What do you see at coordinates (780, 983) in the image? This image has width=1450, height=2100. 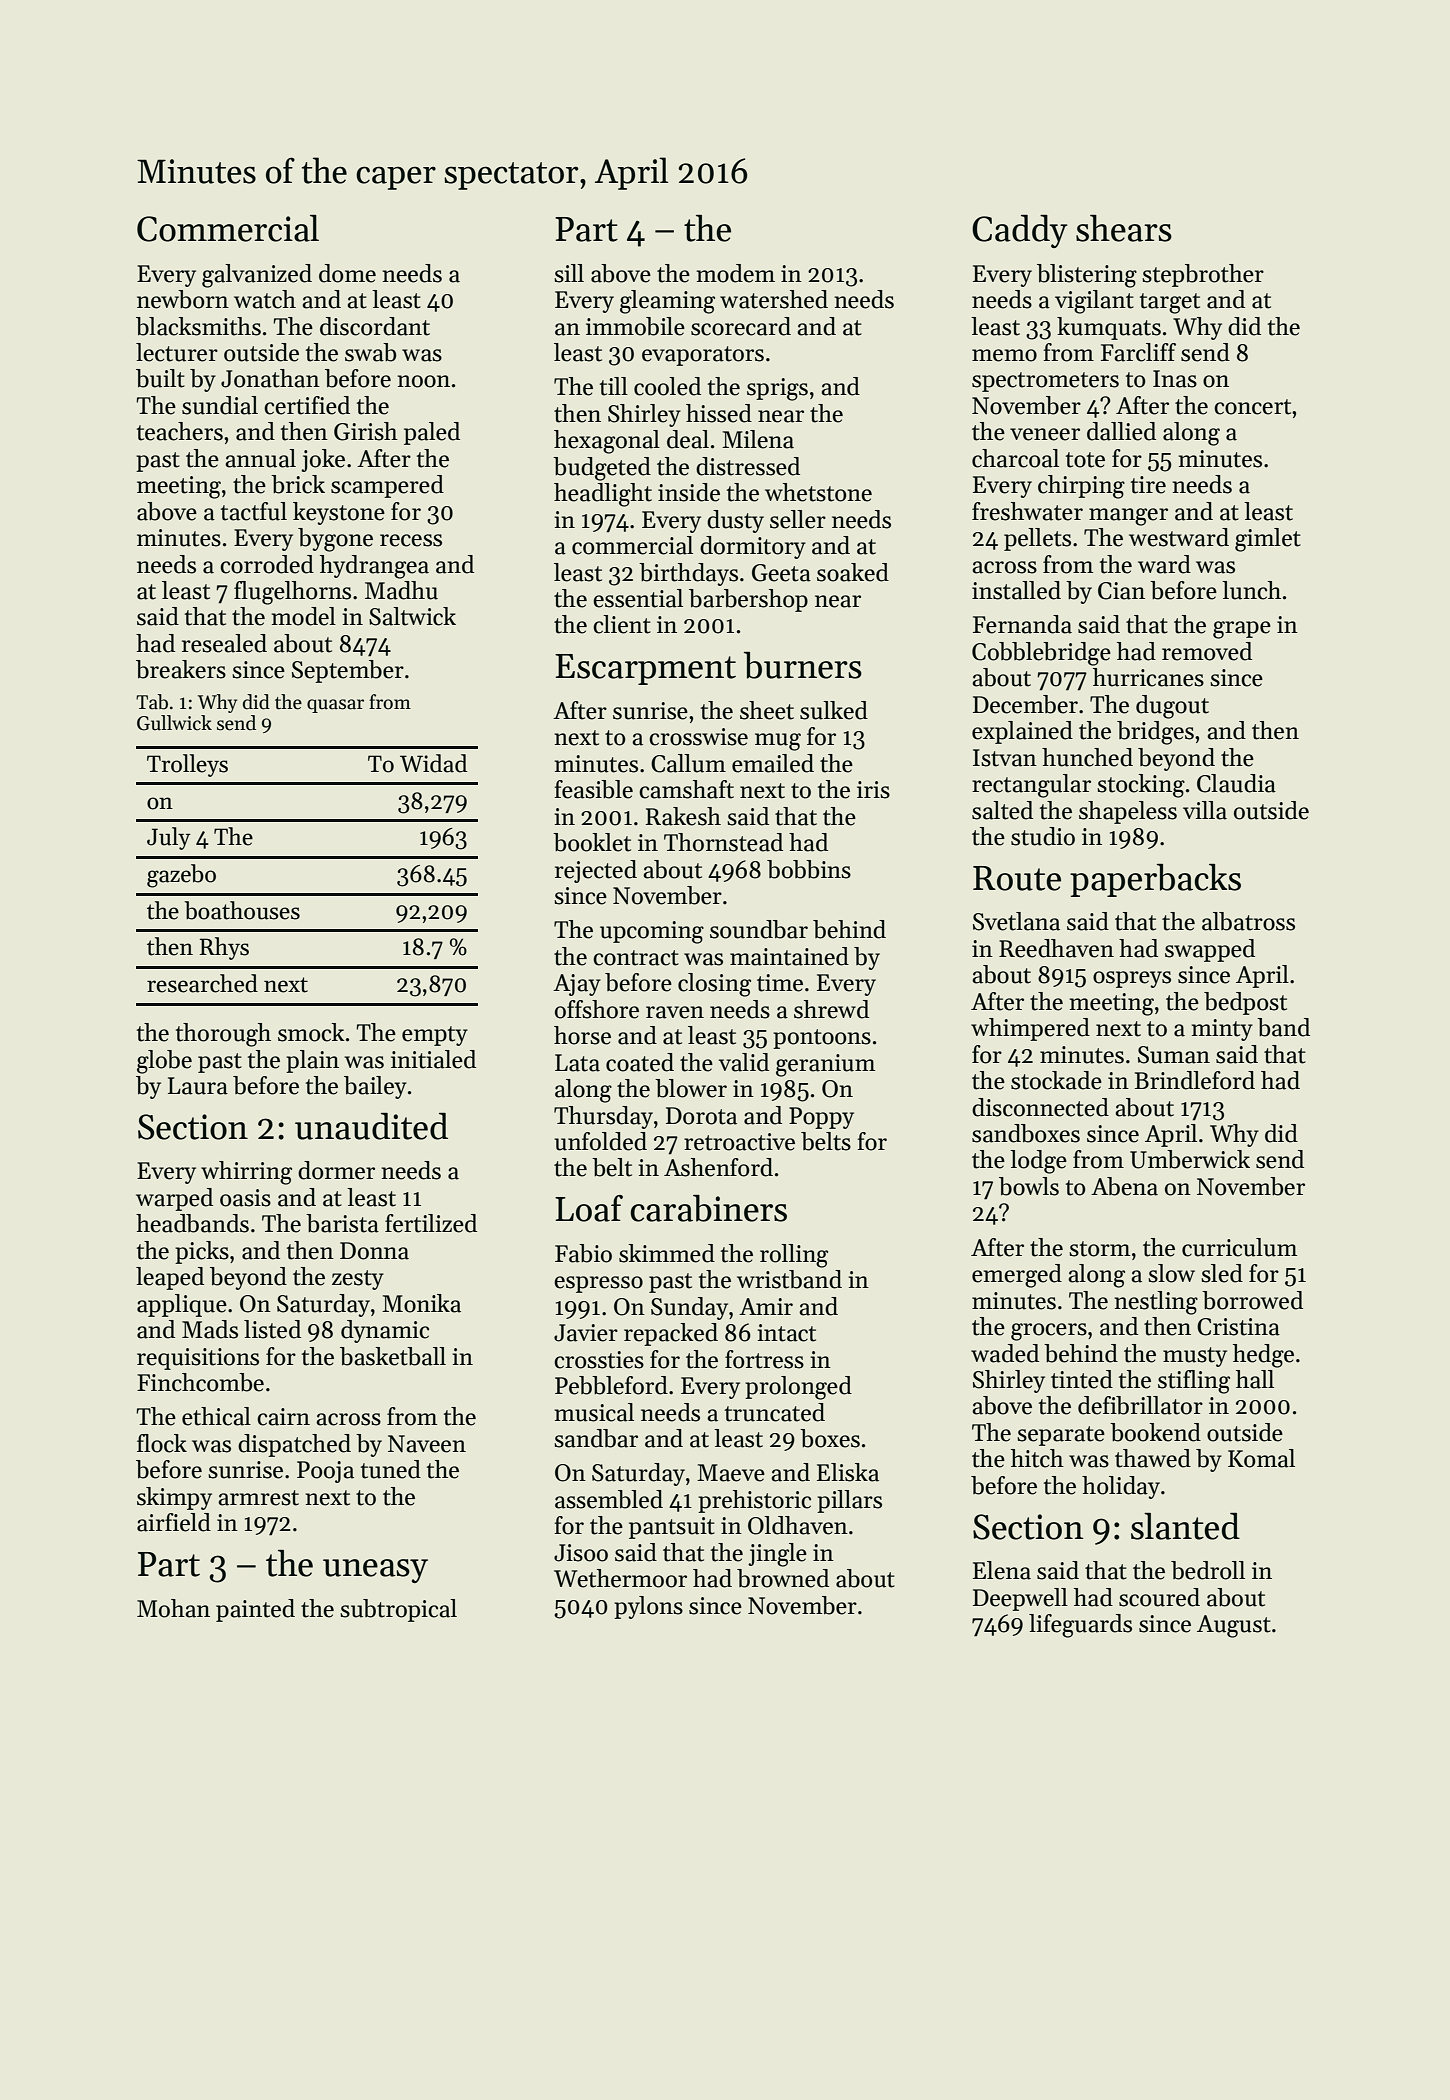 I see `time` at bounding box center [780, 983].
